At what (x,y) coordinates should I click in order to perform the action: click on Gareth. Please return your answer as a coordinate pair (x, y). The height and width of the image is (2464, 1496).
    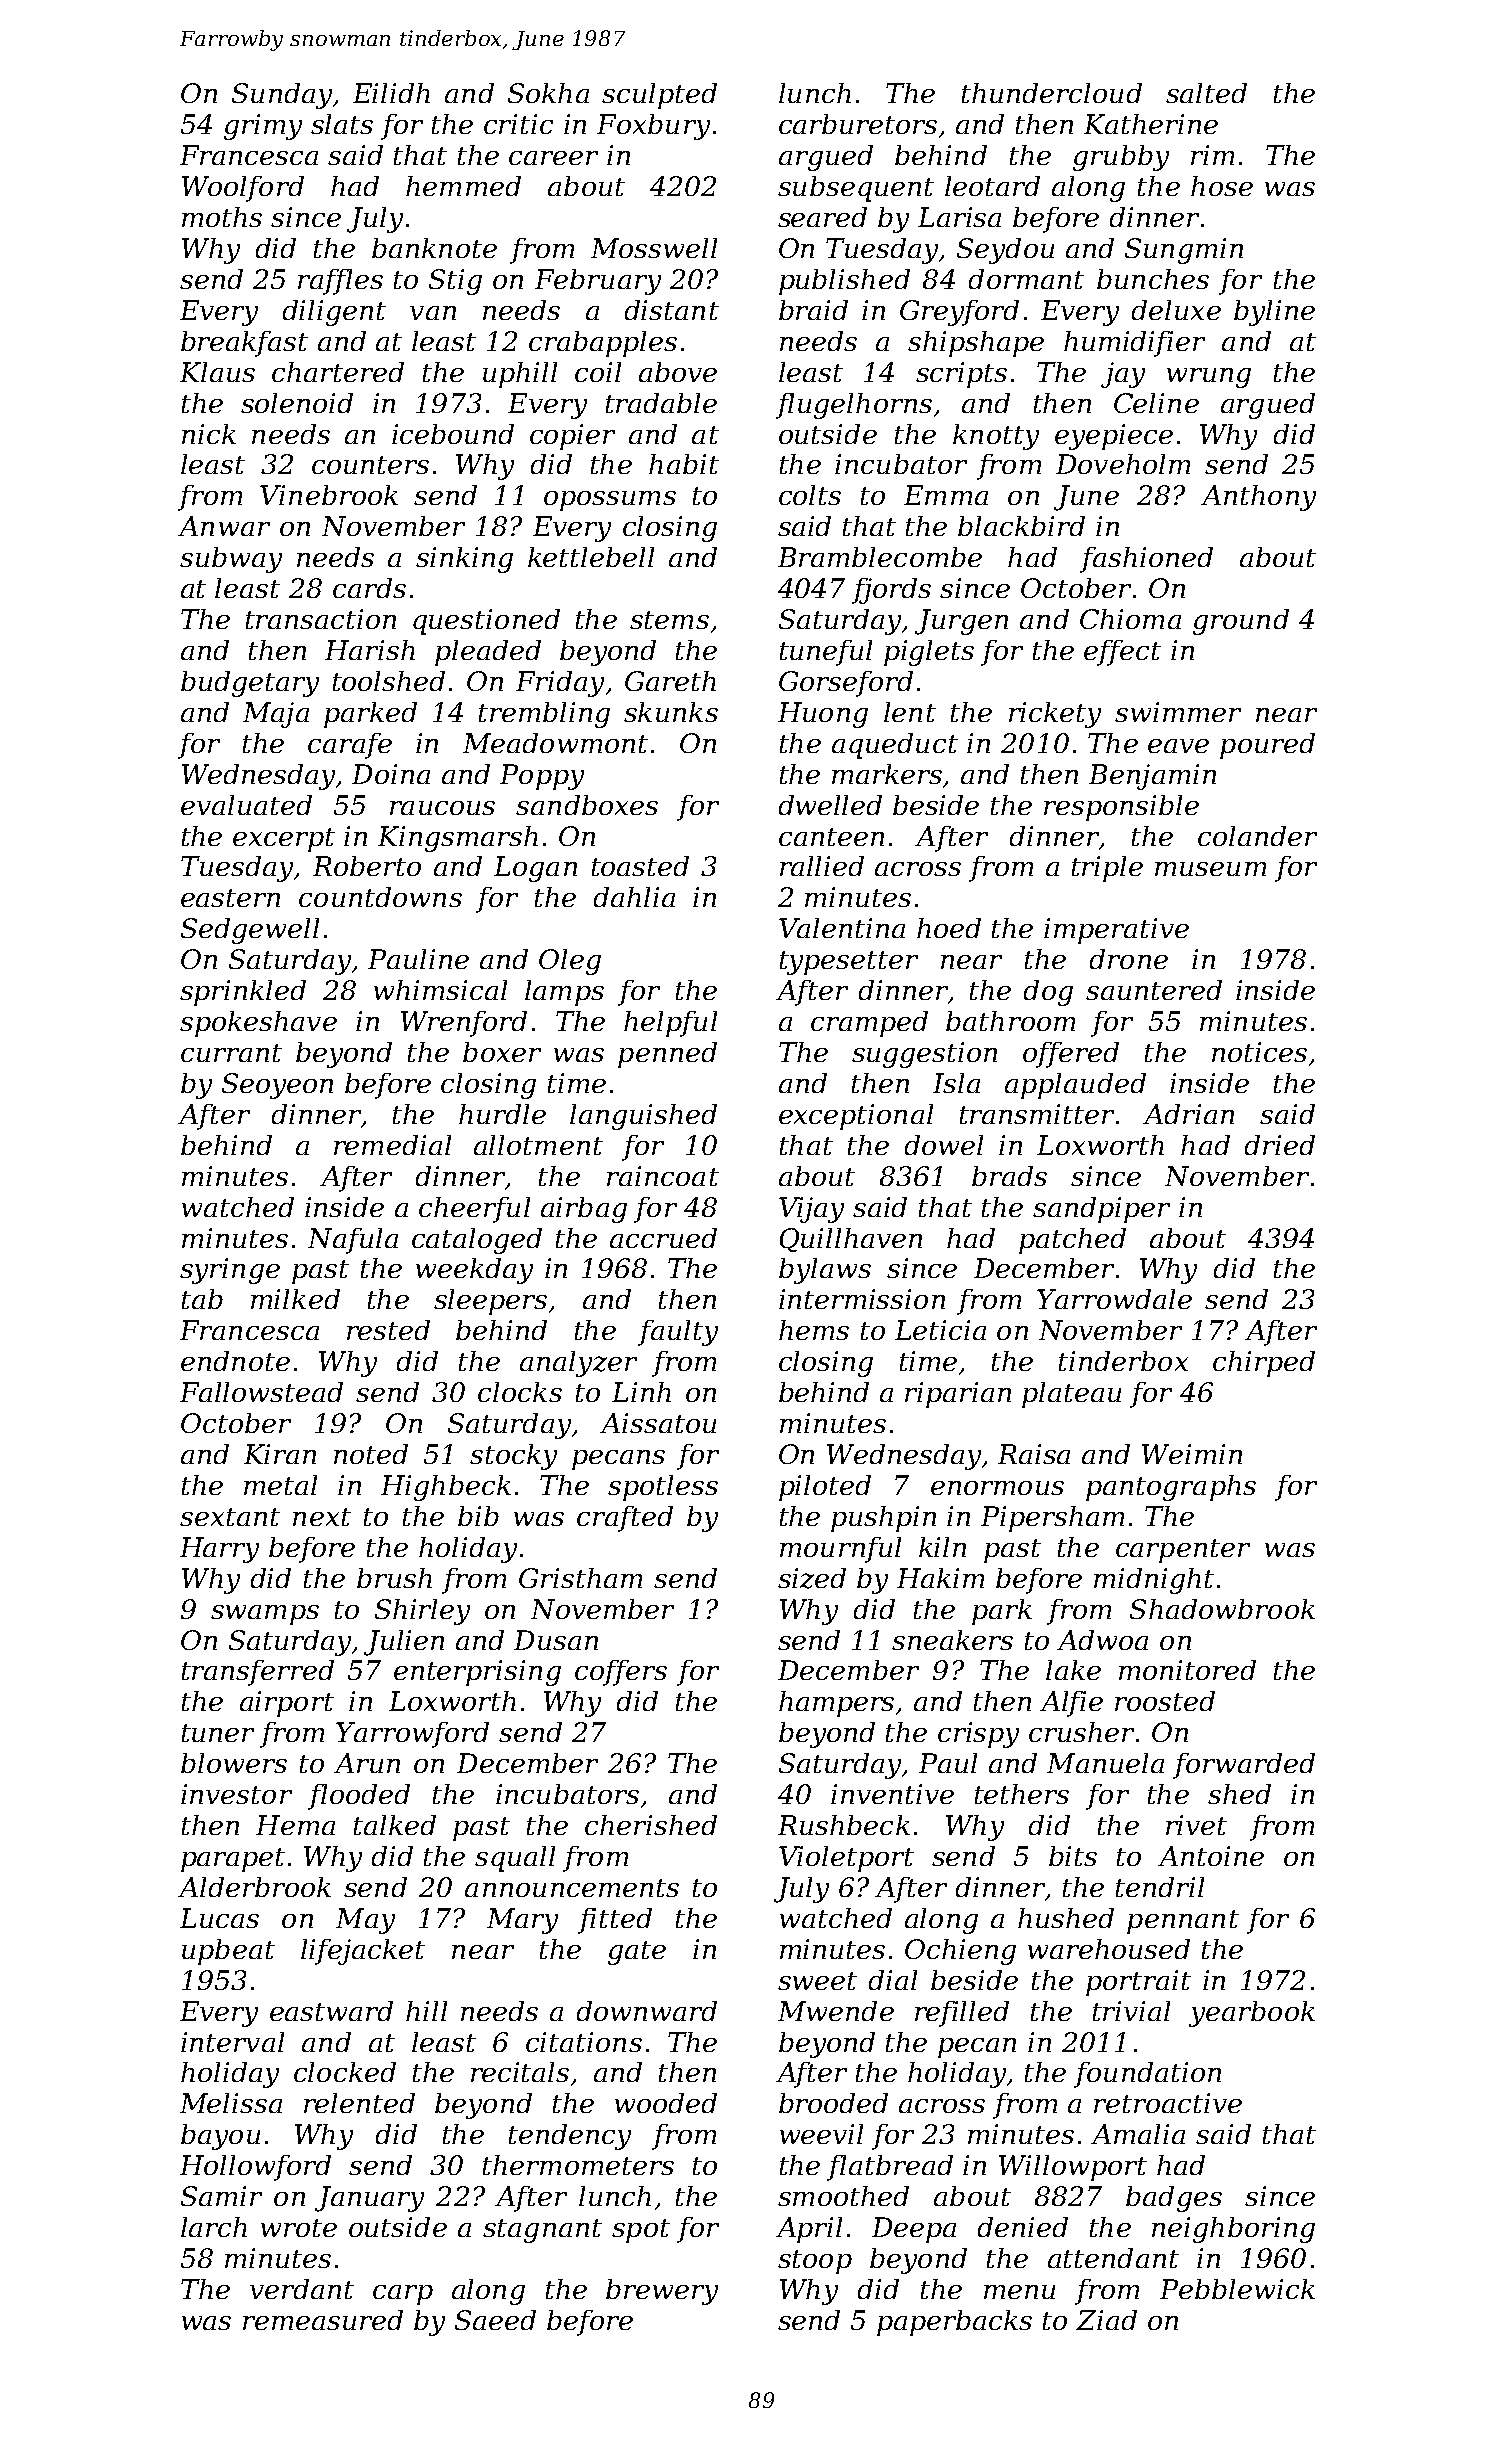
    Looking at the image, I should click on (670, 681).
